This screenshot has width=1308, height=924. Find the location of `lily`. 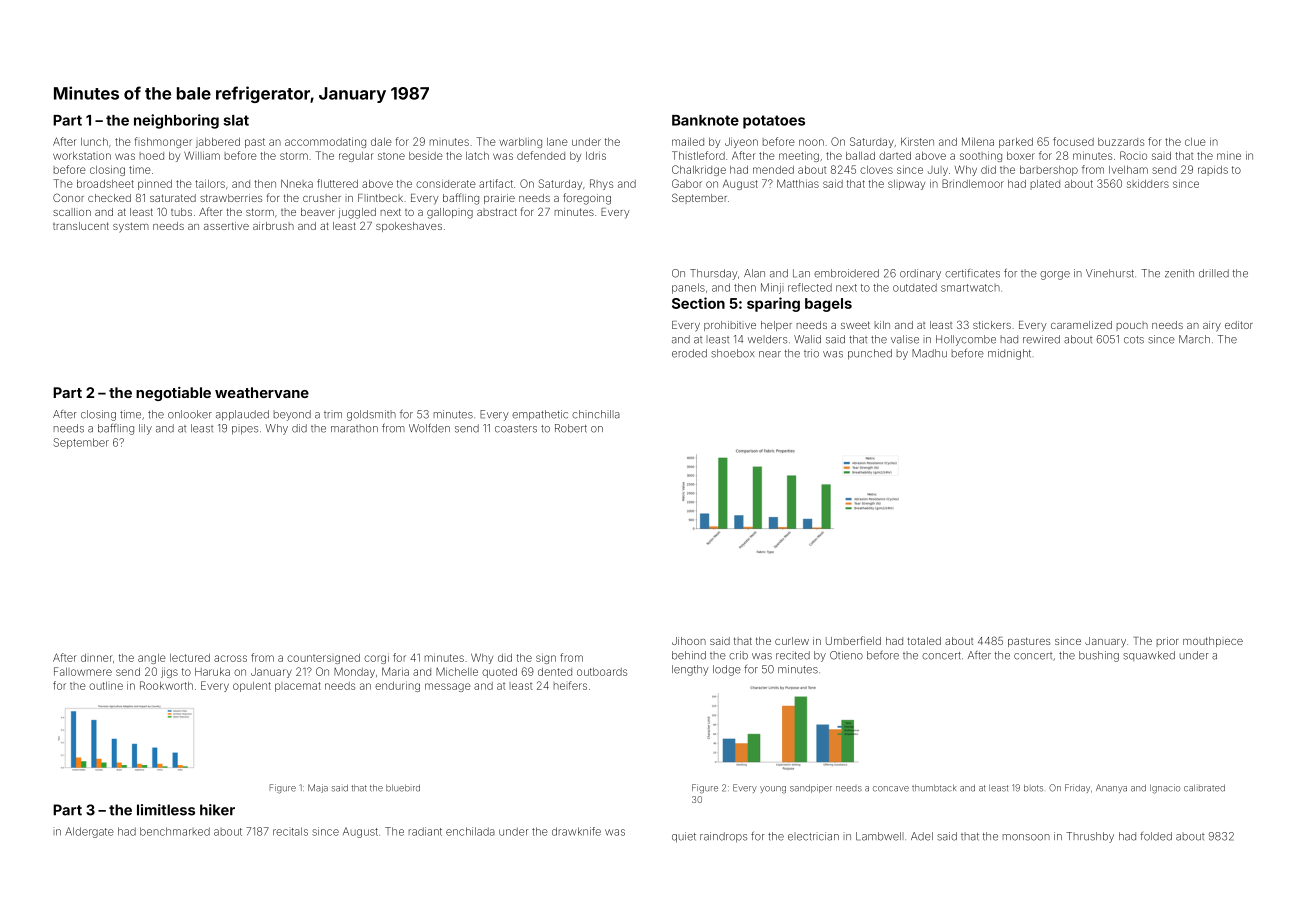

lily is located at coordinates (145, 429).
